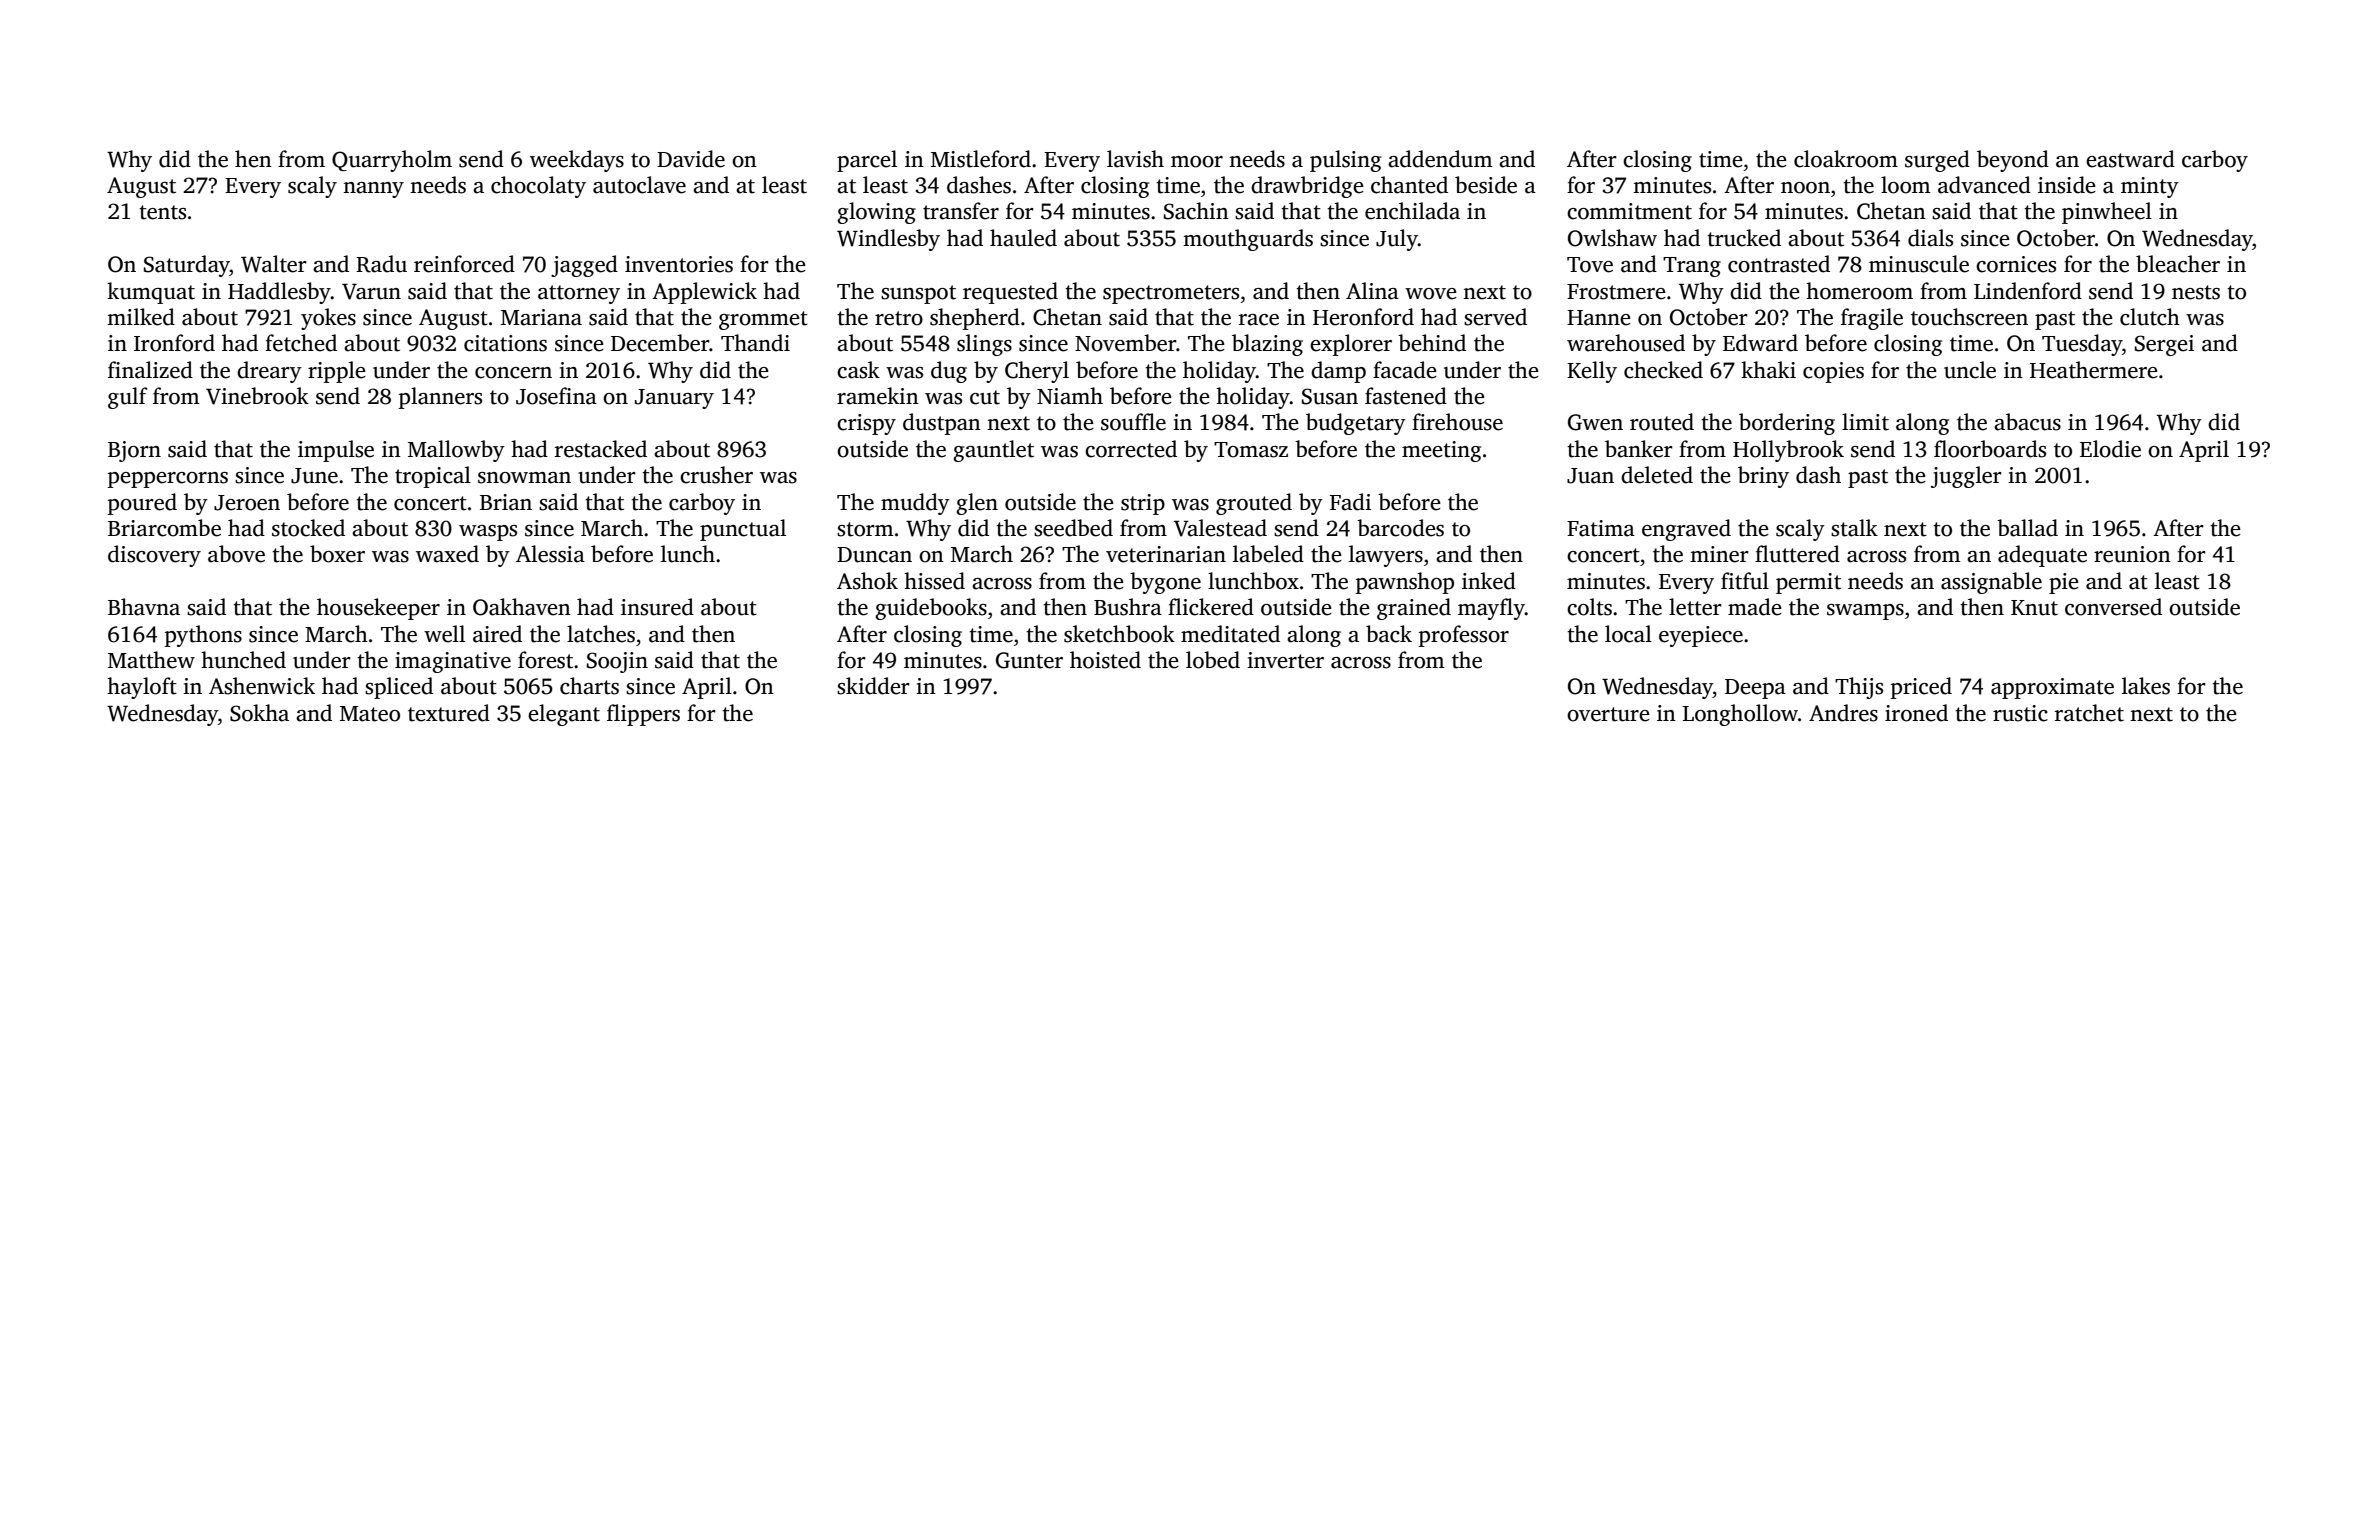  What do you see at coordinates (1230, 634) in the image?
I see `meditated` at bounding box center [1230, 634].
